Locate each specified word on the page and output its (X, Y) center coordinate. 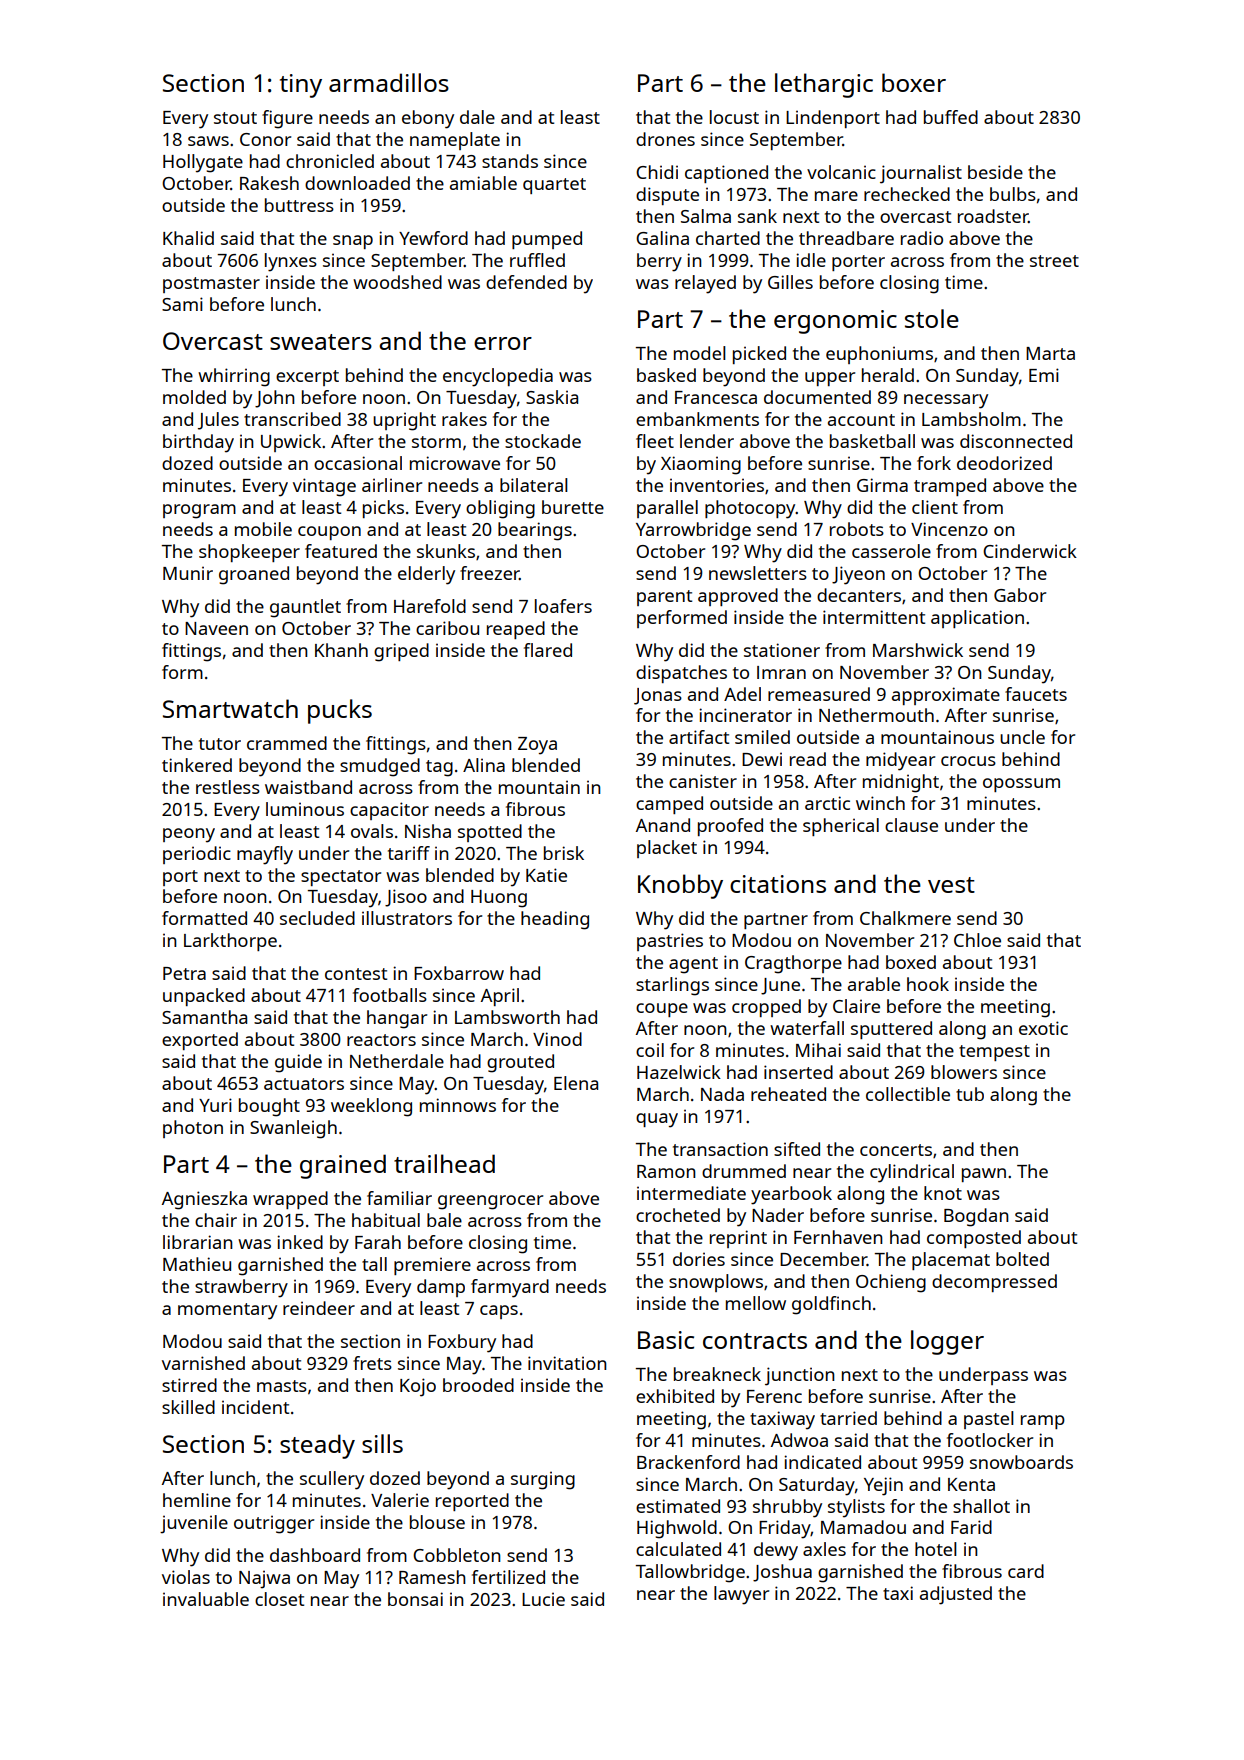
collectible (908, 1094)
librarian (198, 1242)
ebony (428, 119)
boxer (914, 82)
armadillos (389, 82)
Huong (499, 899)
